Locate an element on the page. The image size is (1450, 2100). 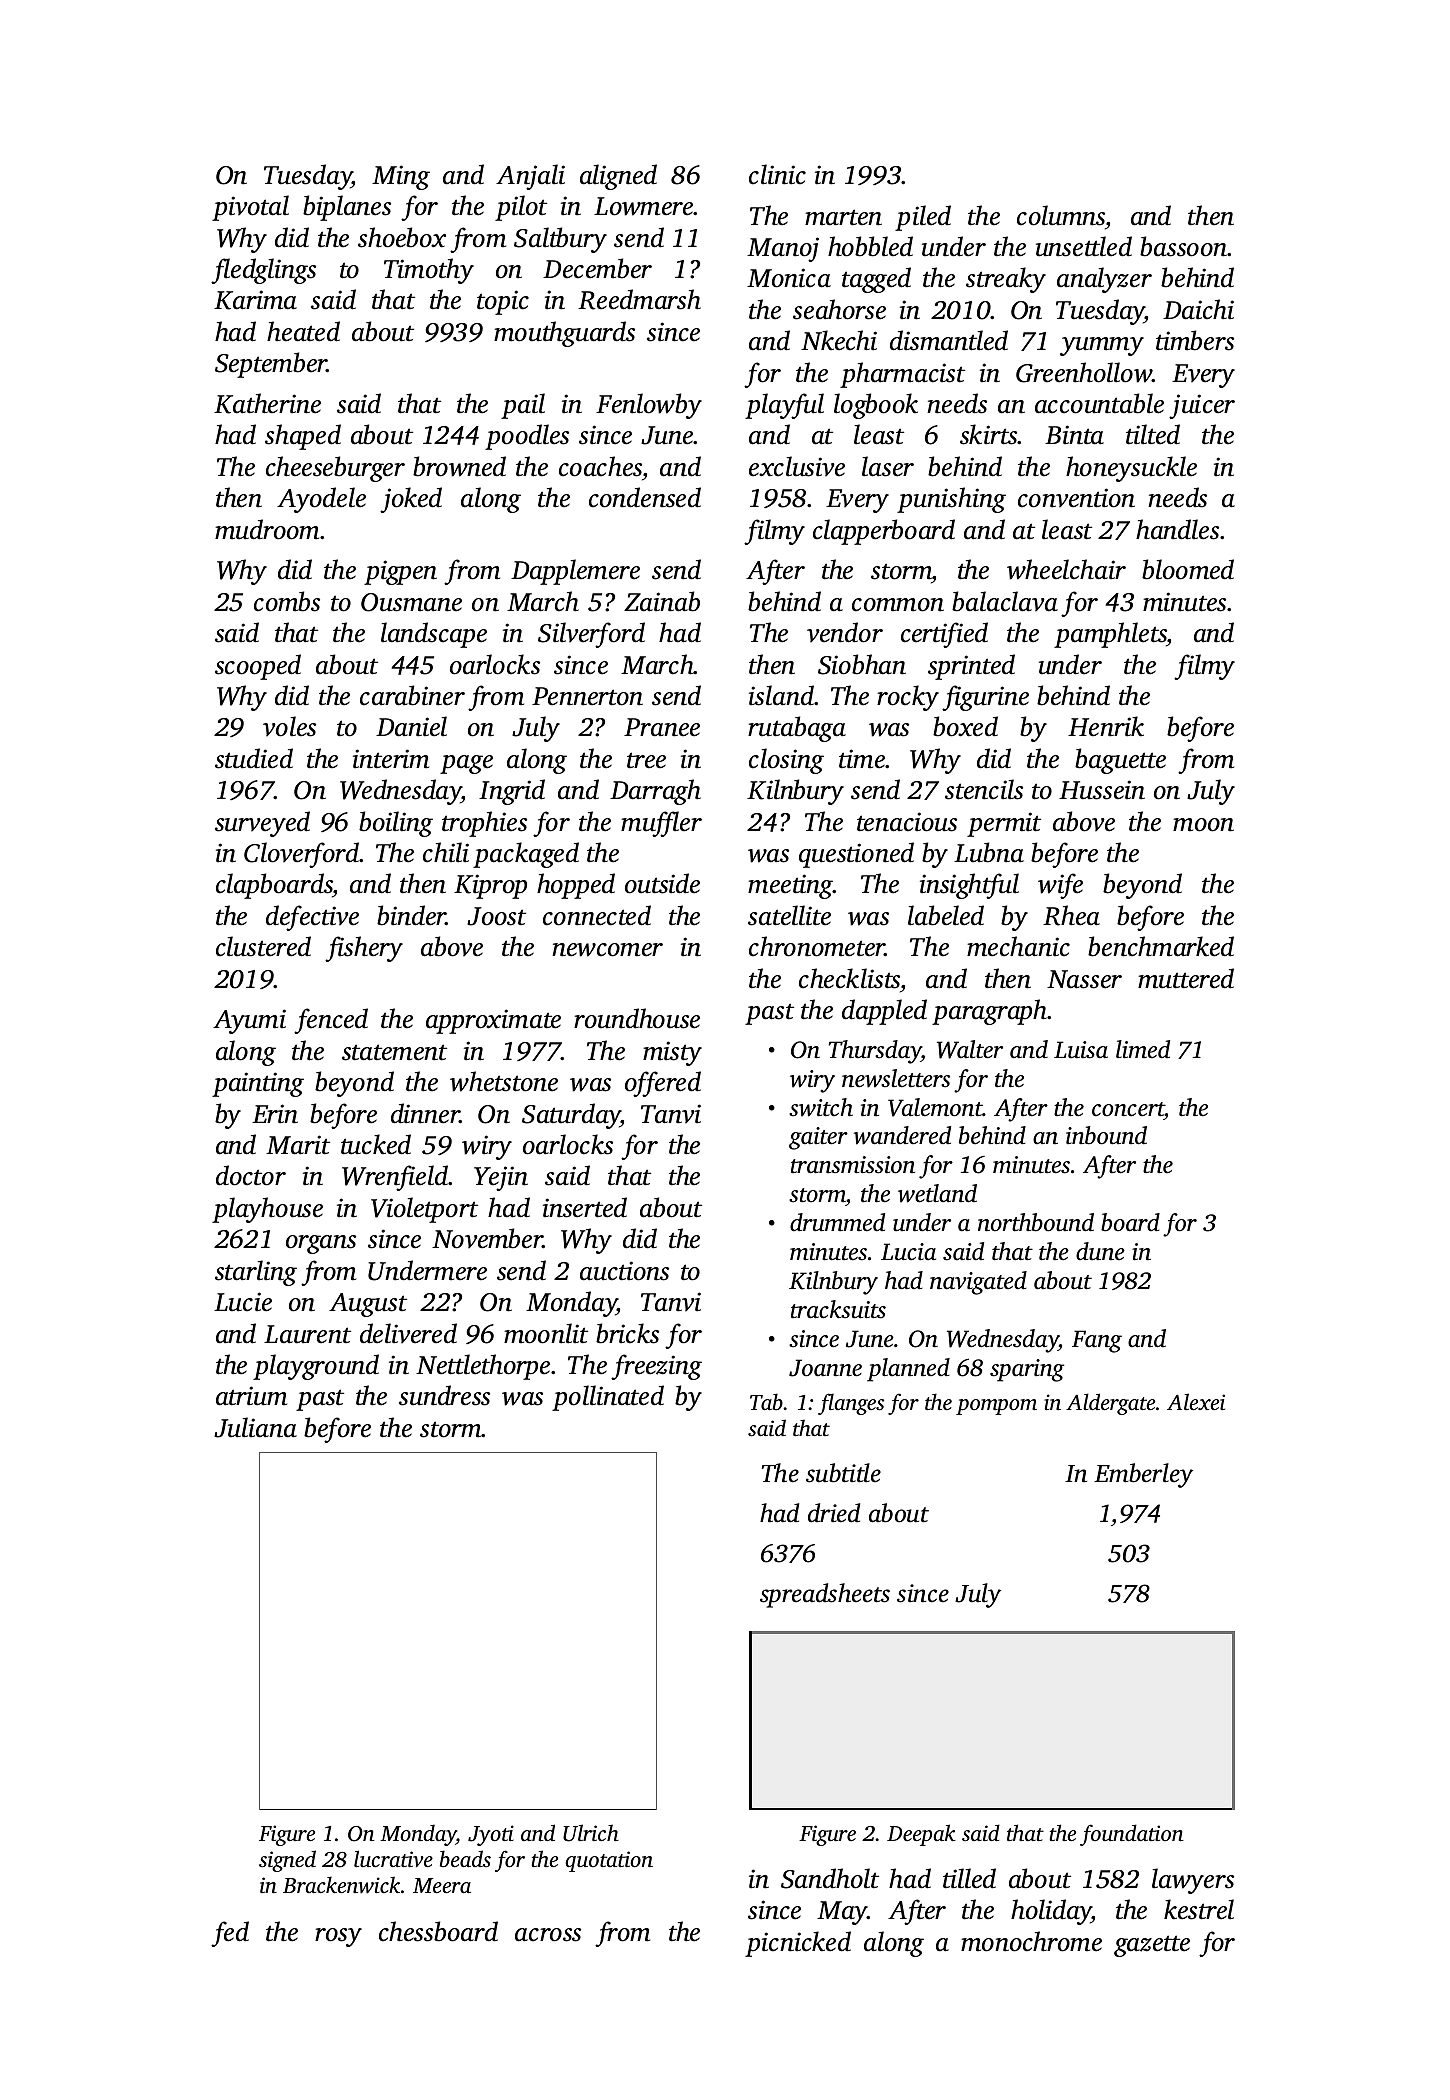
cheeseburger is located at coordinates (335, 469).
